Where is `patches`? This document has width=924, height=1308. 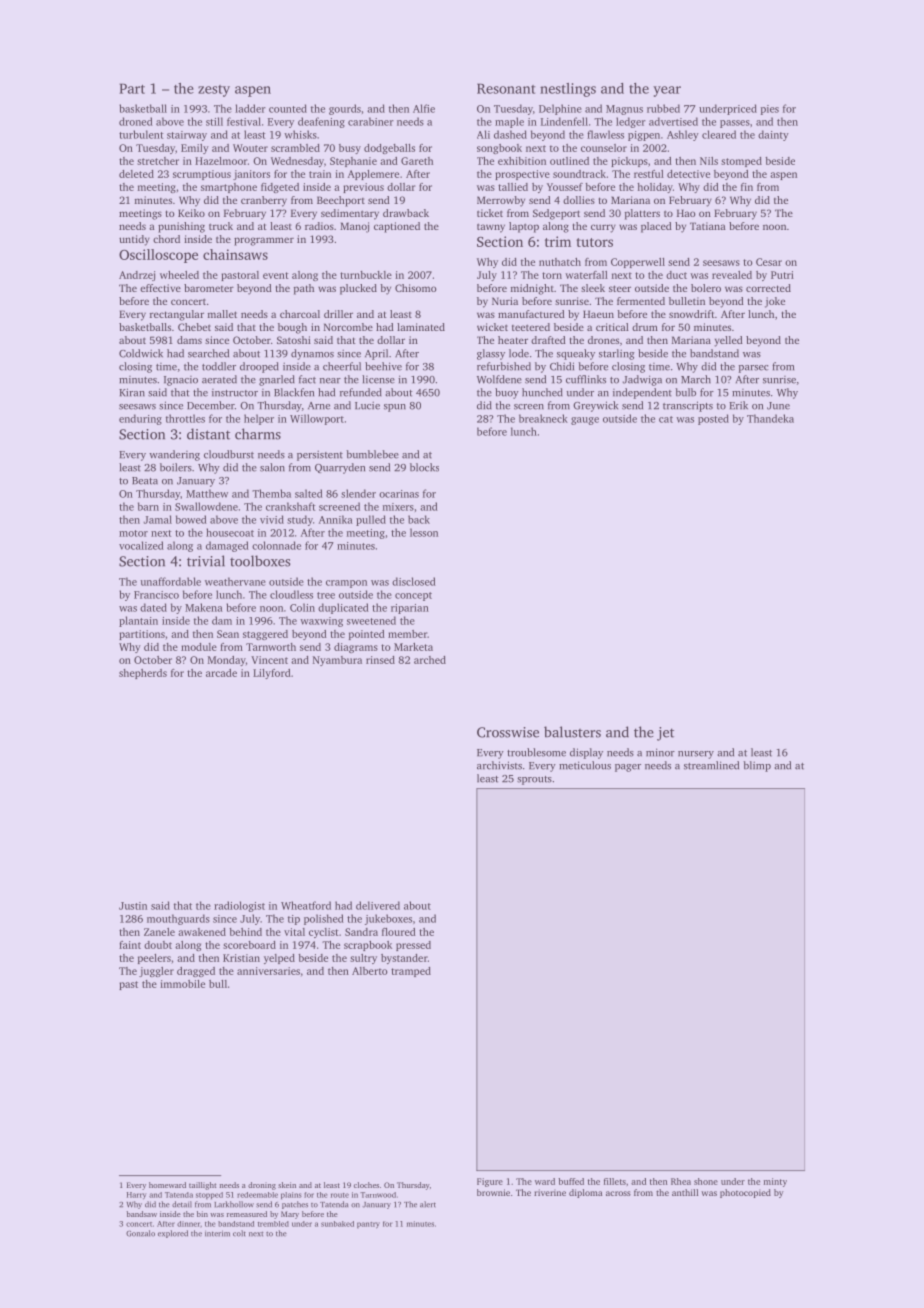 patches is located at coordinates (295, 1205).
